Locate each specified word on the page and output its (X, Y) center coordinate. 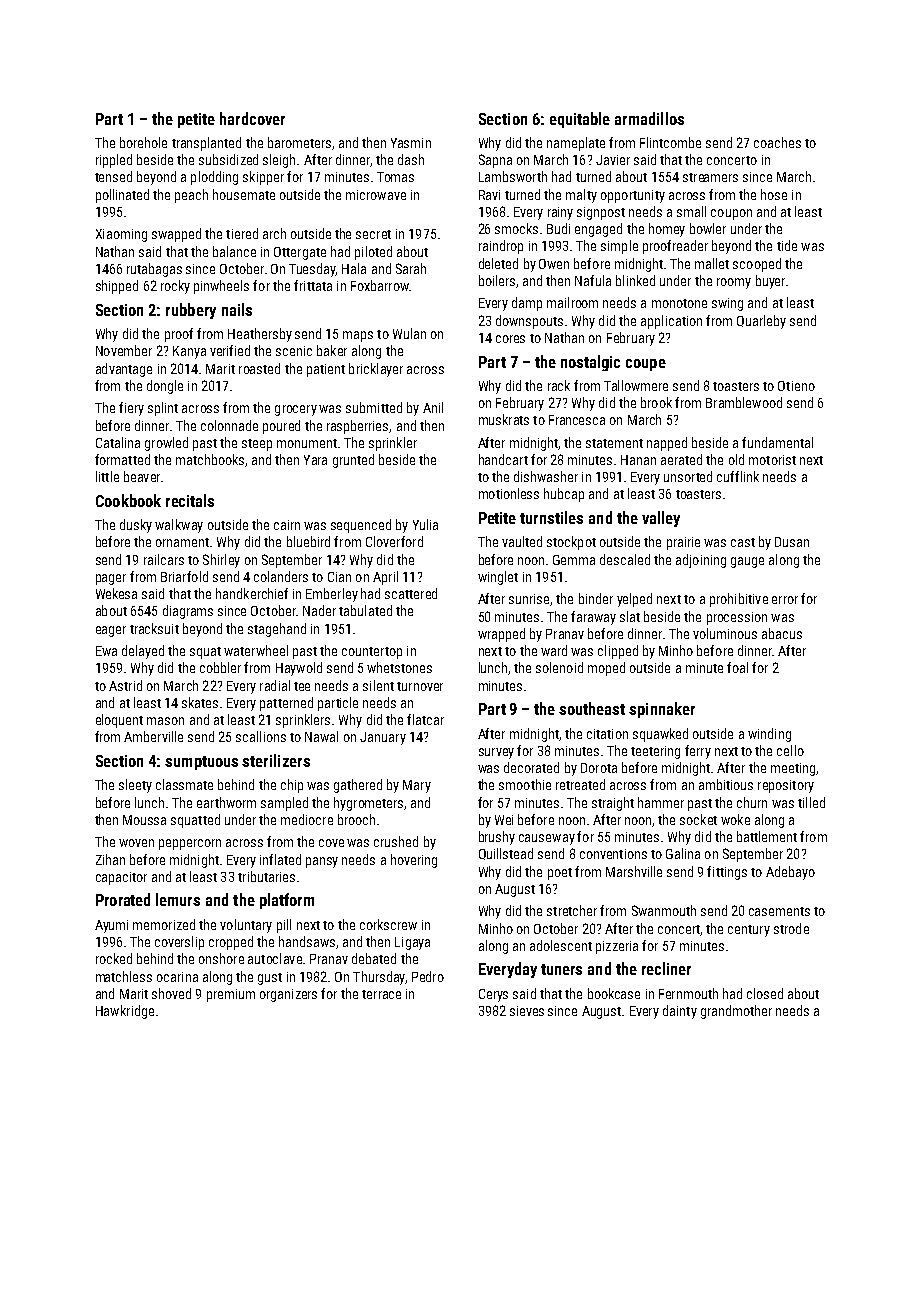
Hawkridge (125, 1012)
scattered (411, 593)
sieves (527, 1011)
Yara (315, 460)
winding (769, 735)
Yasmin (411, 143)
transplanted (206, 144)
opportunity (633, 196)
